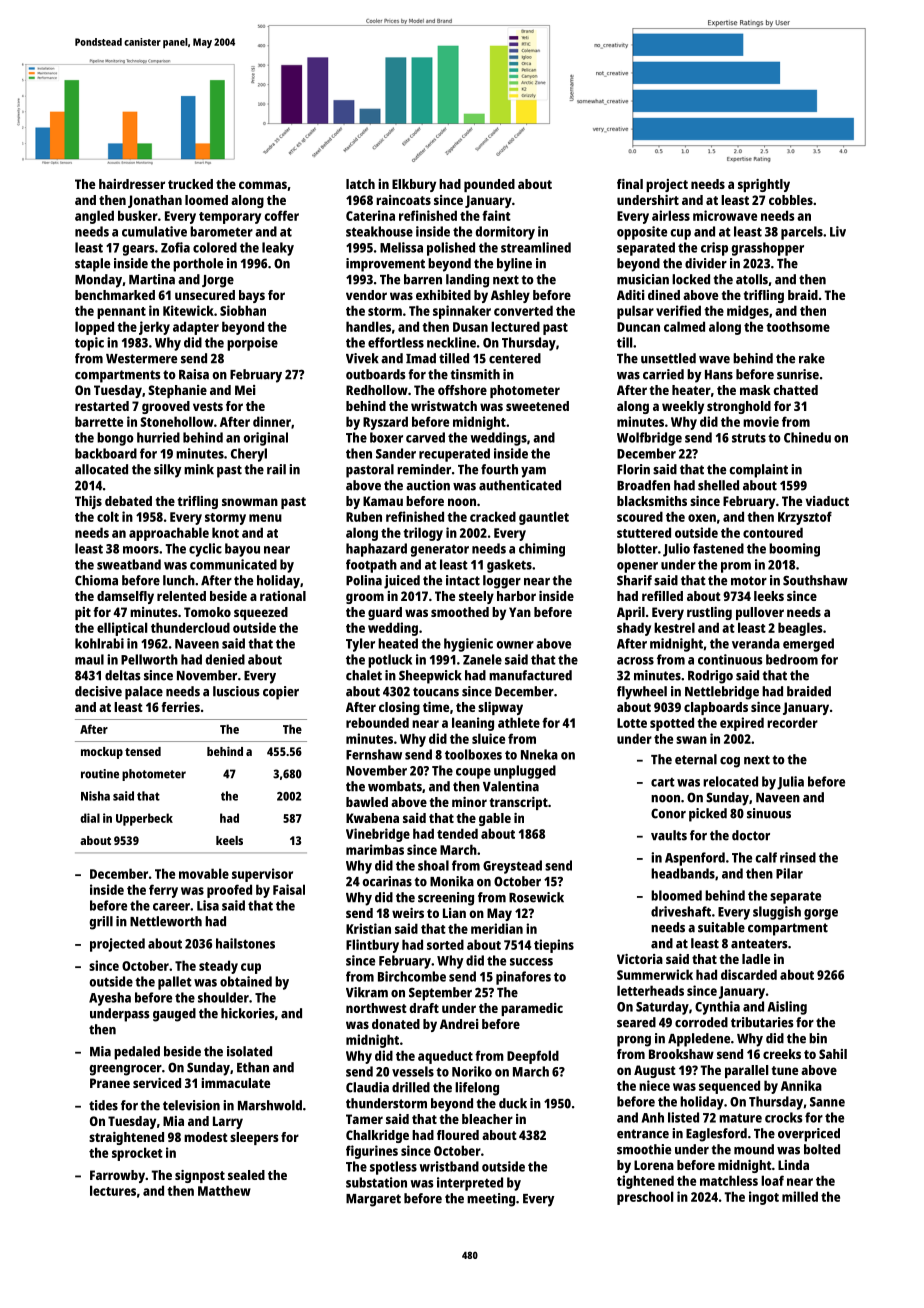 The image size is (924, 1308). What do you see at coordinates (196, 328) in the screenshot?
I see `adapter` at bounding box center [196, 328].
